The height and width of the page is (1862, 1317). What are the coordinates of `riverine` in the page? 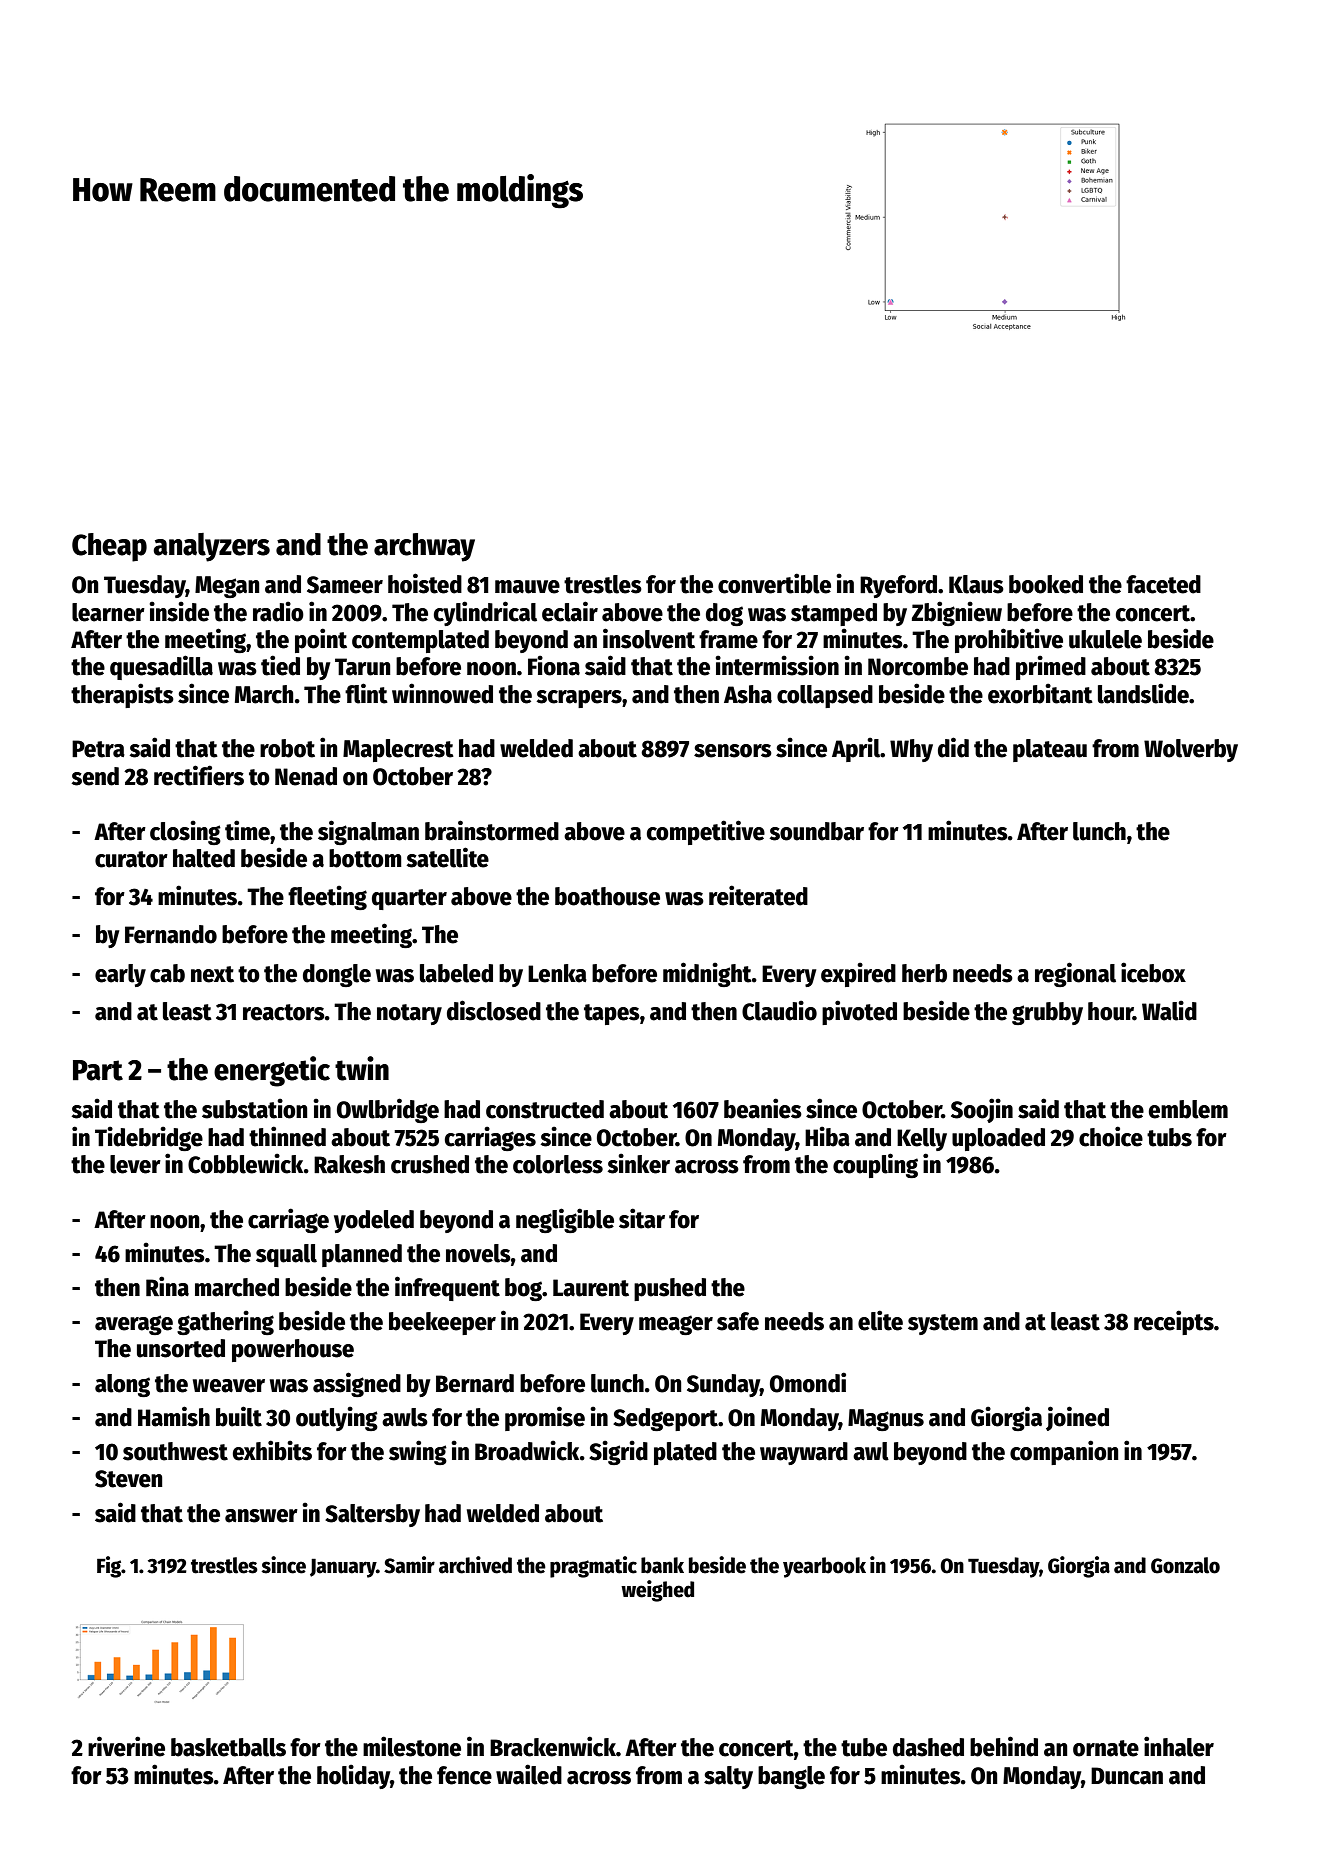 It's located at (126, 1746).
